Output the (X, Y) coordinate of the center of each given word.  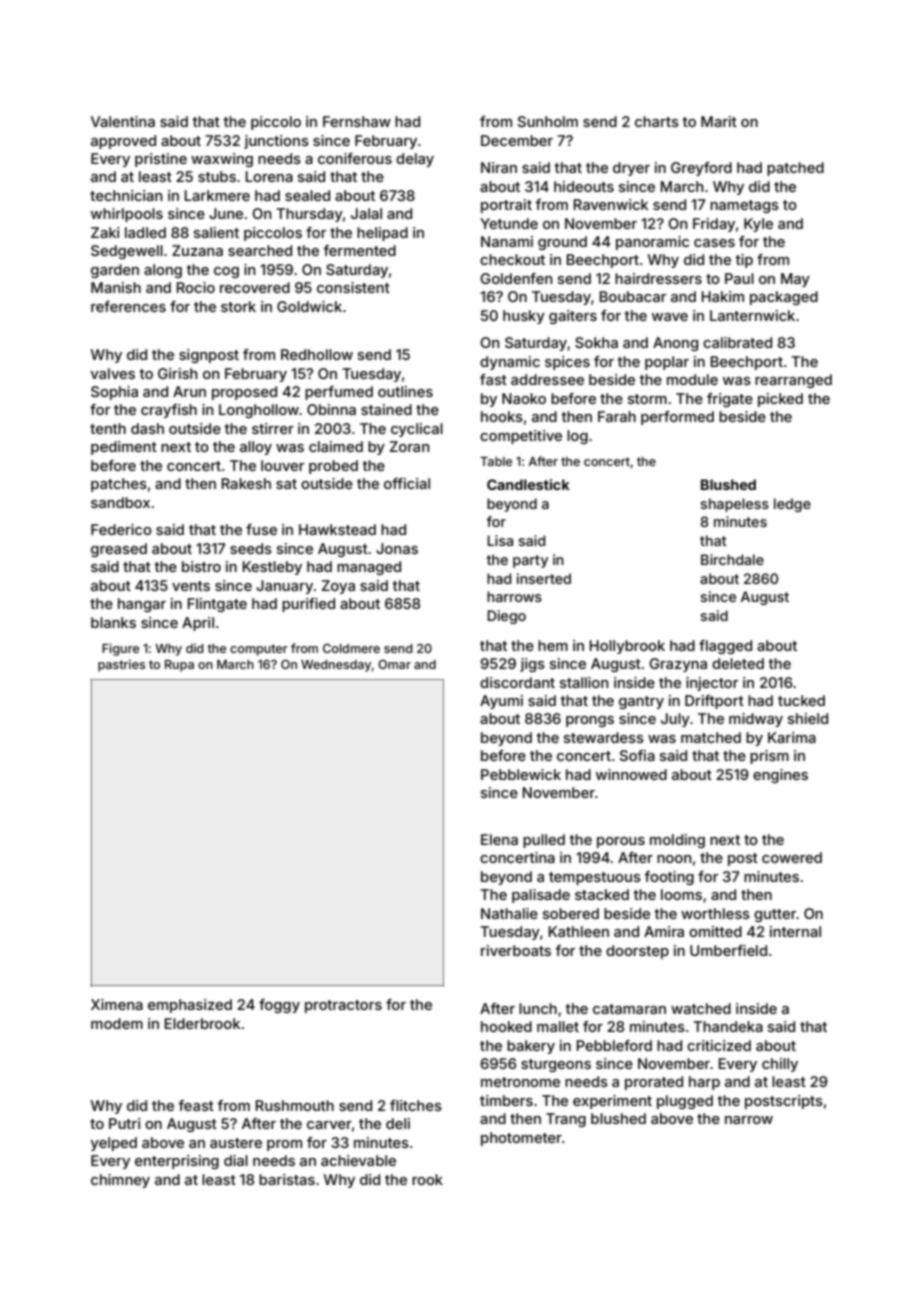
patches (119, 485)
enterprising (177, 1162)
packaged (784, 298)
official (407, 483)
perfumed (339, 393)
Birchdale (732, 559)
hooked (506, 1026)
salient (216, 232)
